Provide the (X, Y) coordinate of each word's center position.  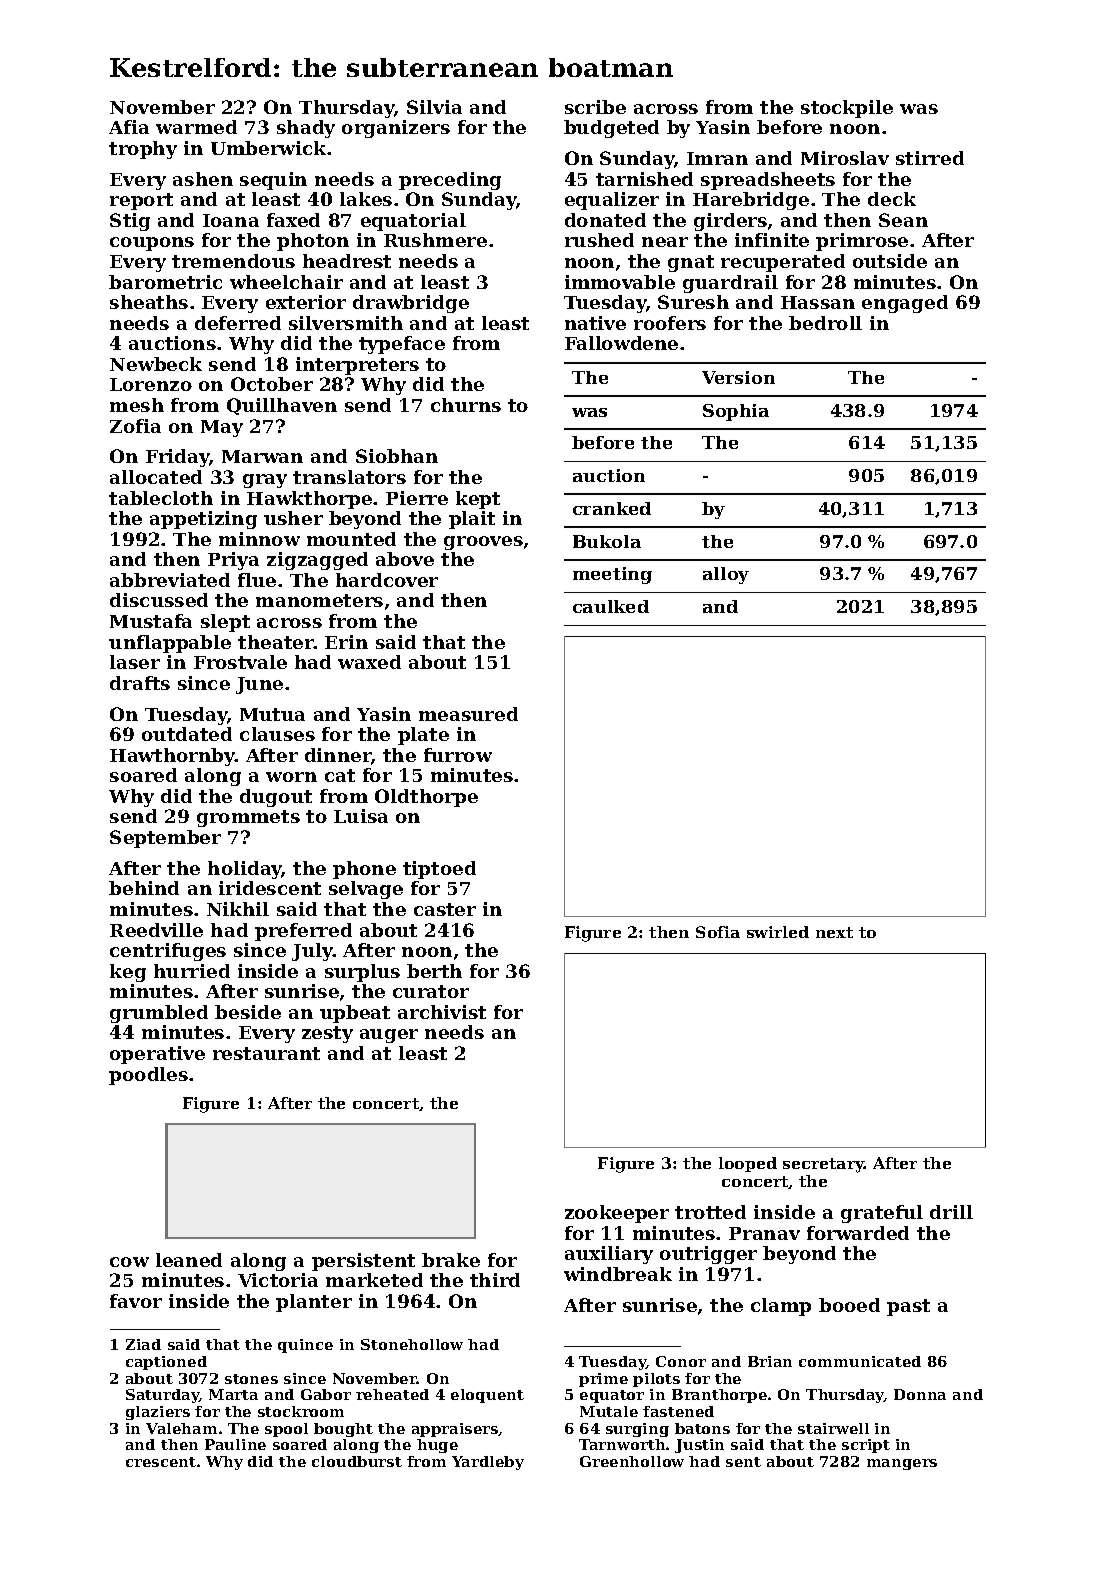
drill (951, 1212)
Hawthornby (172, 757)
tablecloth (161, 498)
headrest (347, 261)
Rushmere (435, 240)
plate (423, 736)
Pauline (235, 1444)
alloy (726, 575)
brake (451, 1260)
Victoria (278, 1280)
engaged (905, 304)
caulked (611, 606)
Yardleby (488, 1463)
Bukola (607, 541)
